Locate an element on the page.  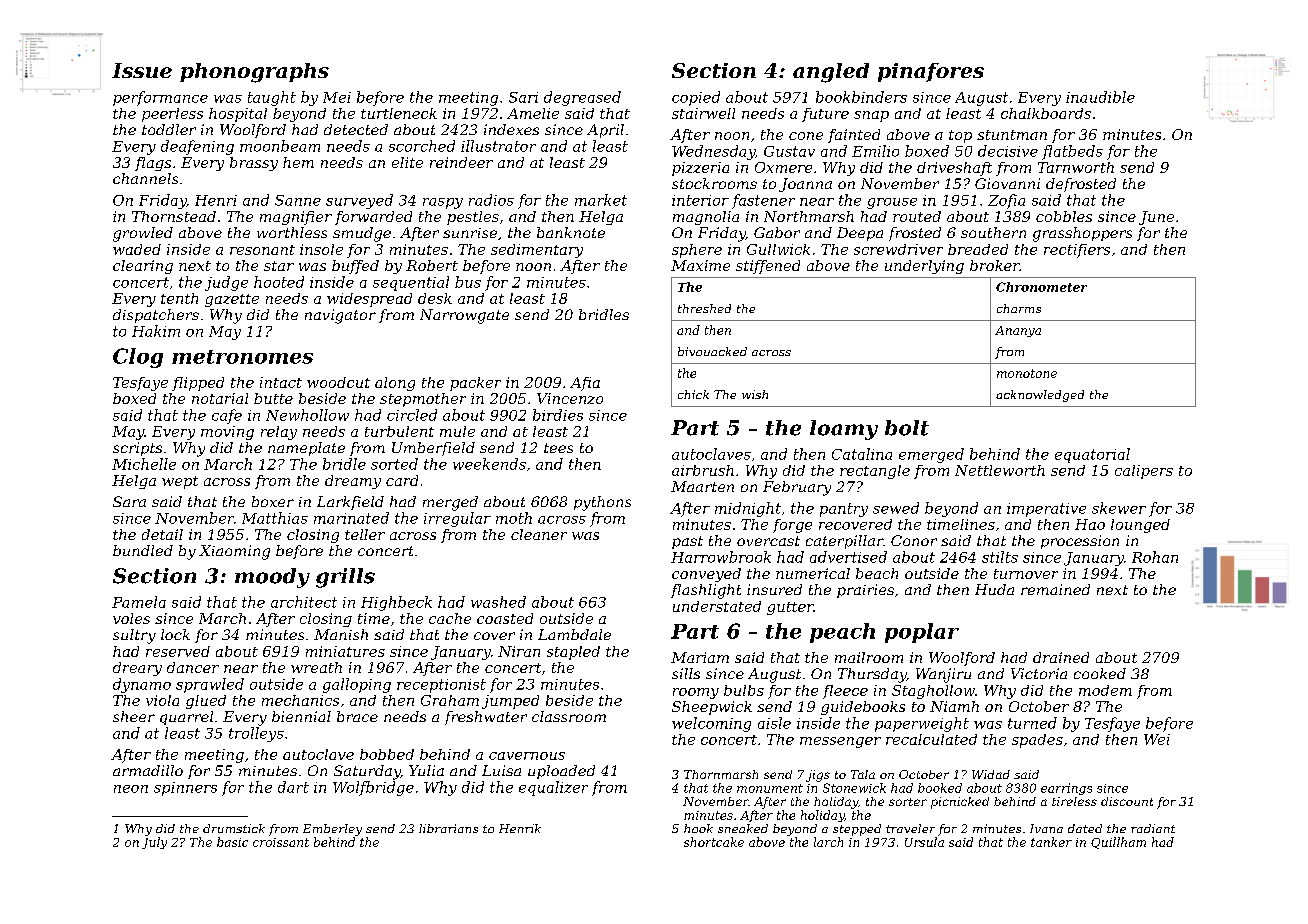
pinafores is located at coordinates (931, 72).
